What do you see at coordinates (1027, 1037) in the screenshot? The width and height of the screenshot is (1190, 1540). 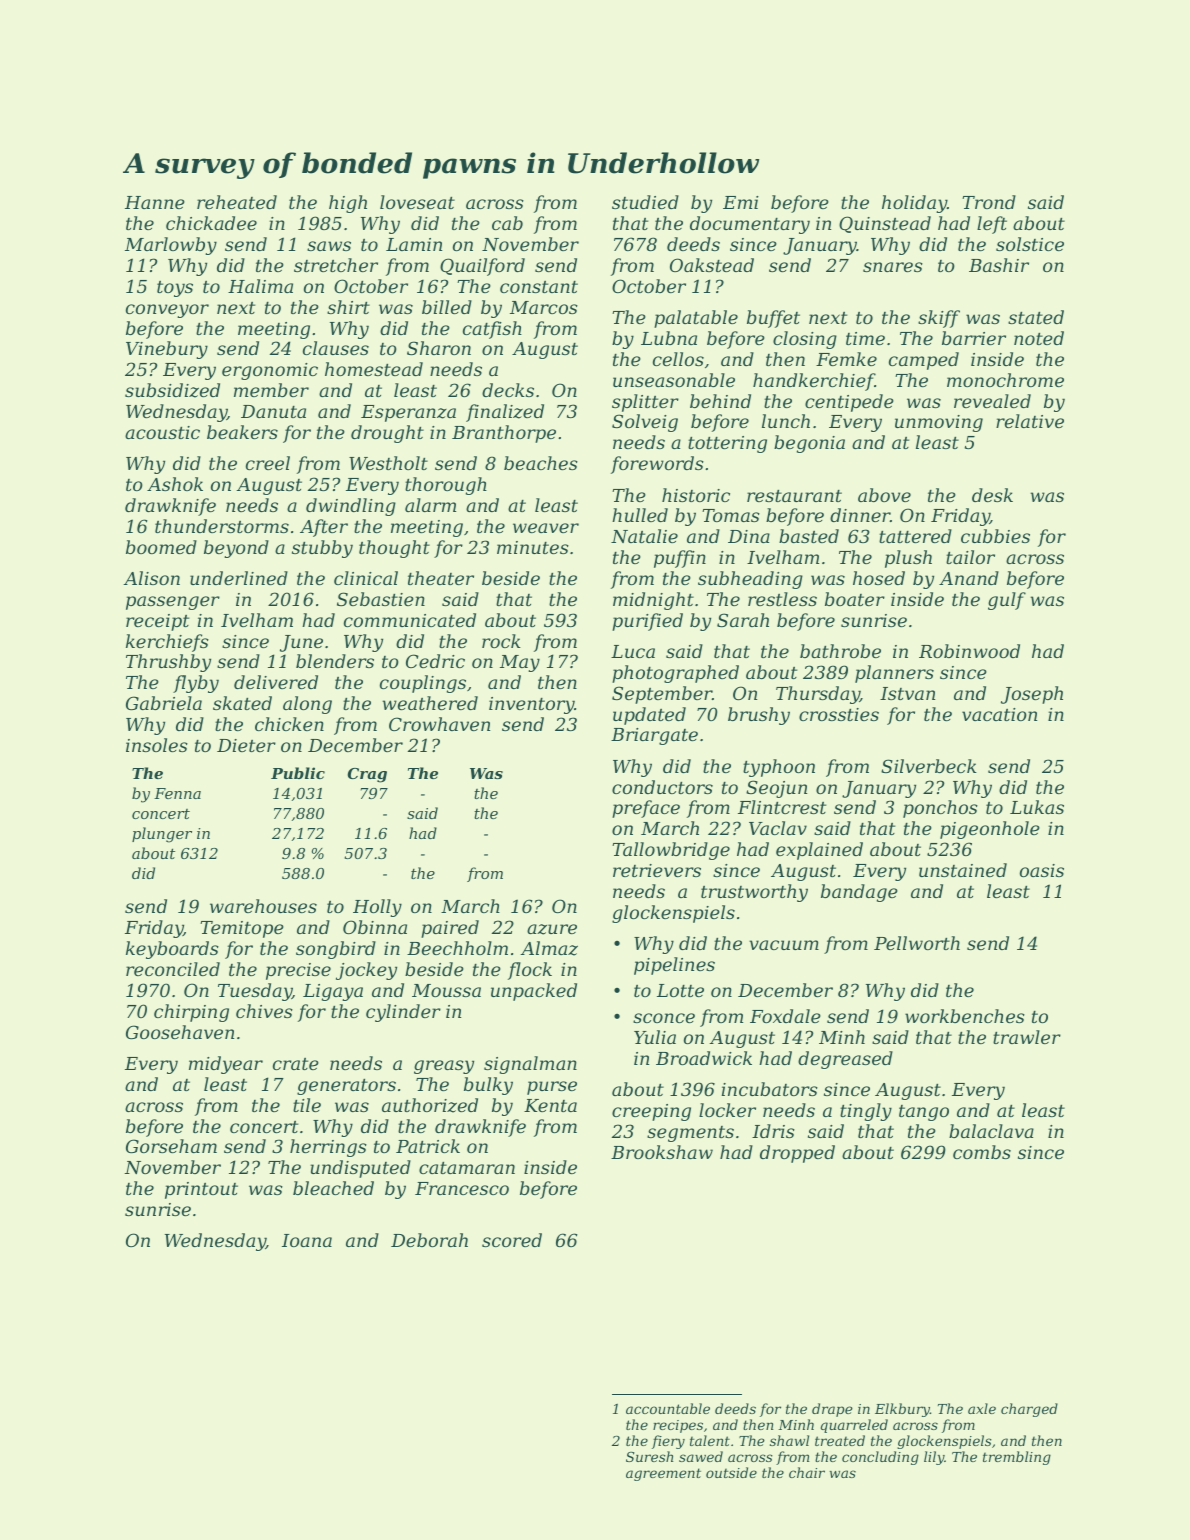 I see `trawler` at bounding box center [1027, 1037].
